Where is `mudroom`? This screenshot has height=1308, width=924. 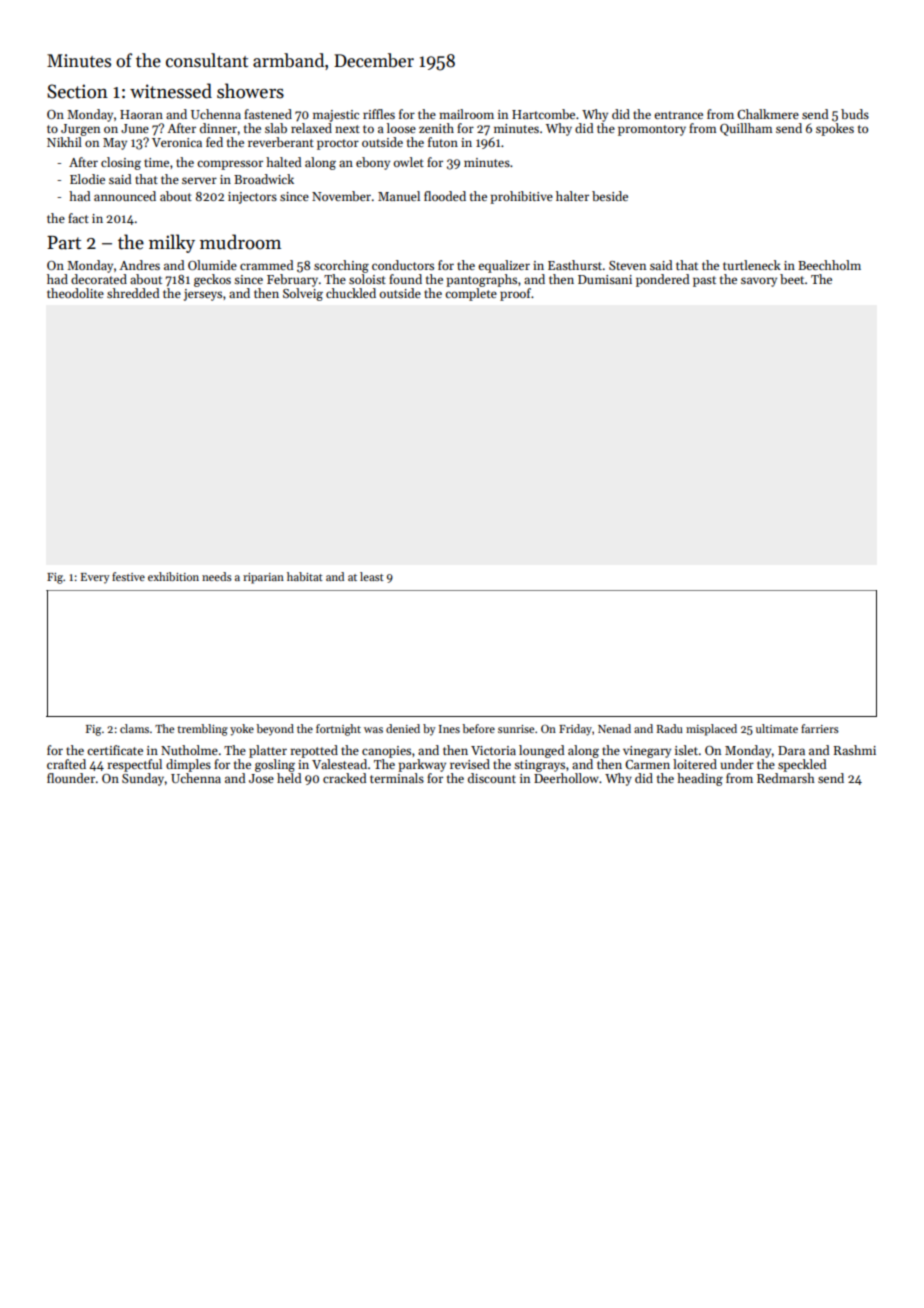 mudroom is located at coordinates (240, 242).
